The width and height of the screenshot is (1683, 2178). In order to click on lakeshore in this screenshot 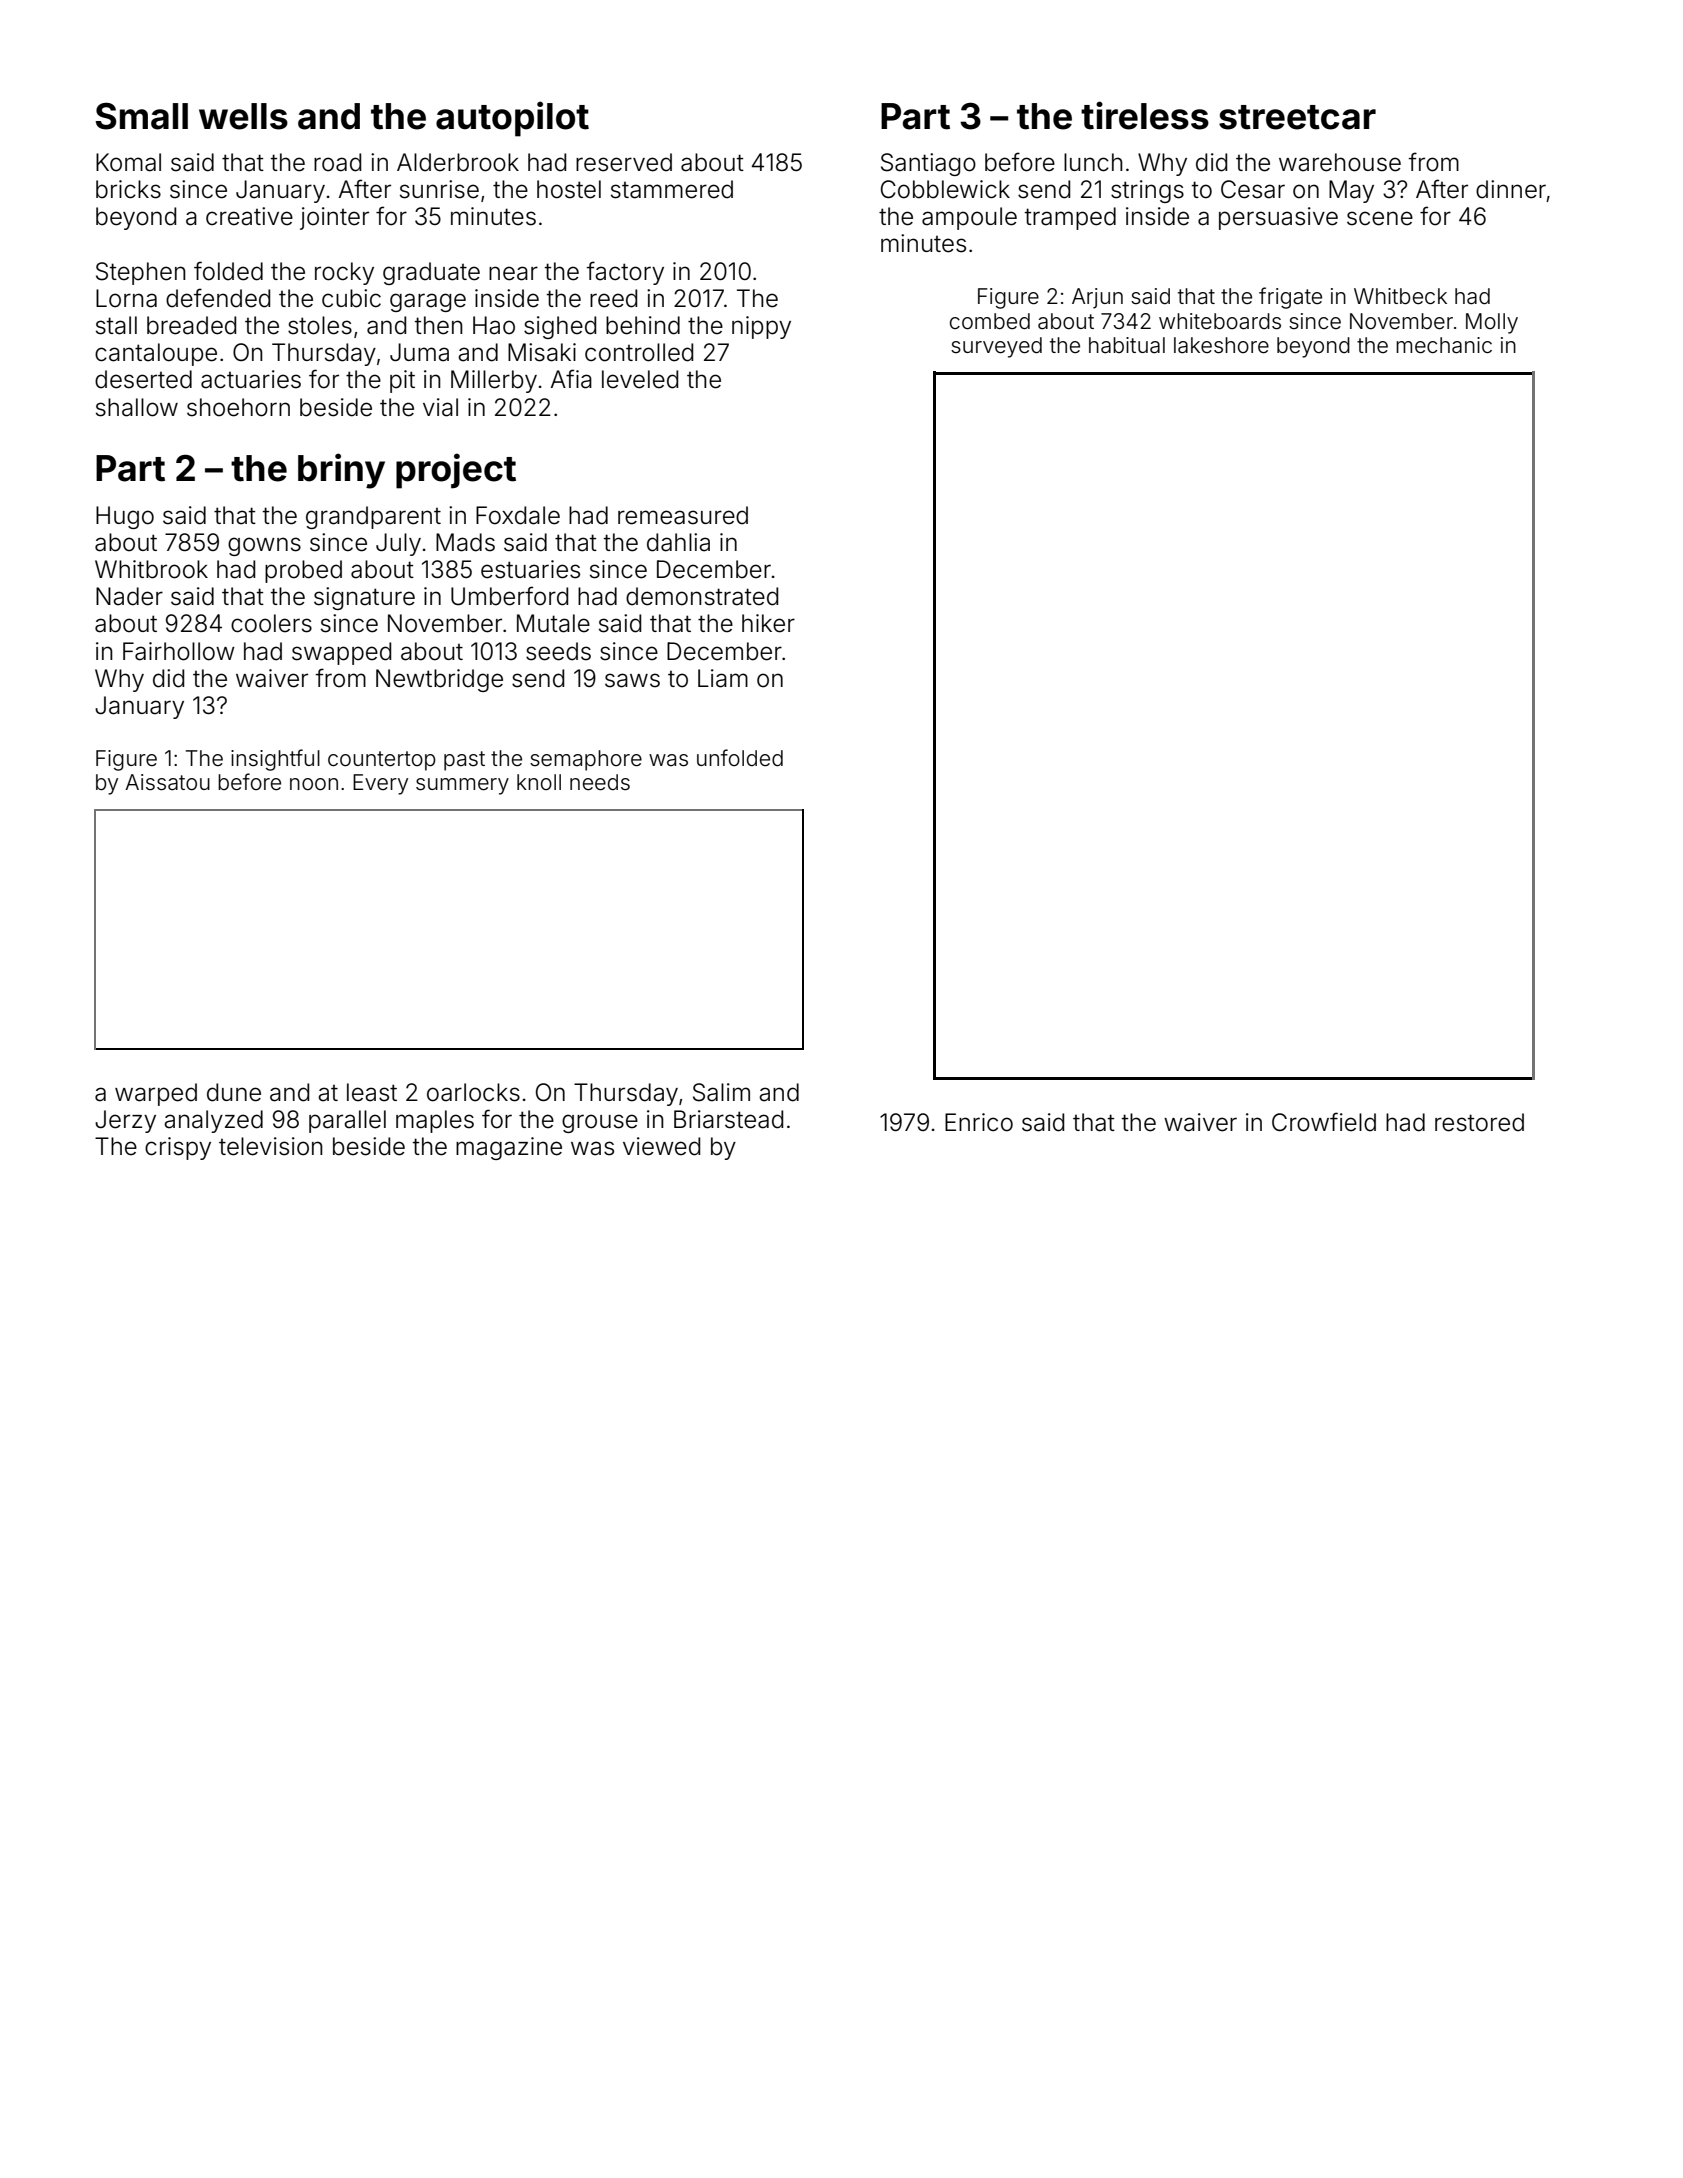, I will do `click(1221, 345)`.
